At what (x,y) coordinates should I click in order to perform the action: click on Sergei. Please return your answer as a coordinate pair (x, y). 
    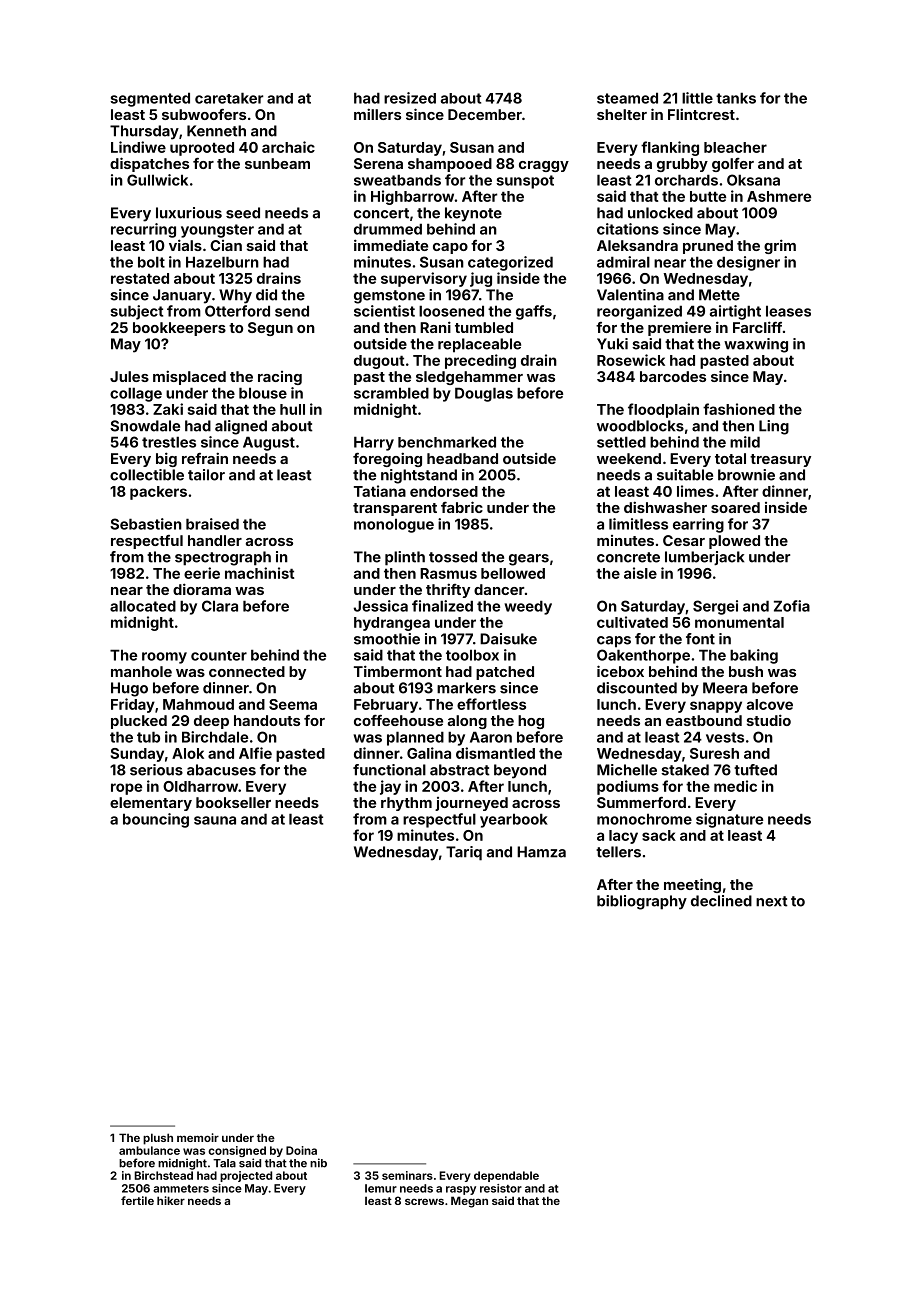
    Looking at the image, I should click on (715, 607).
